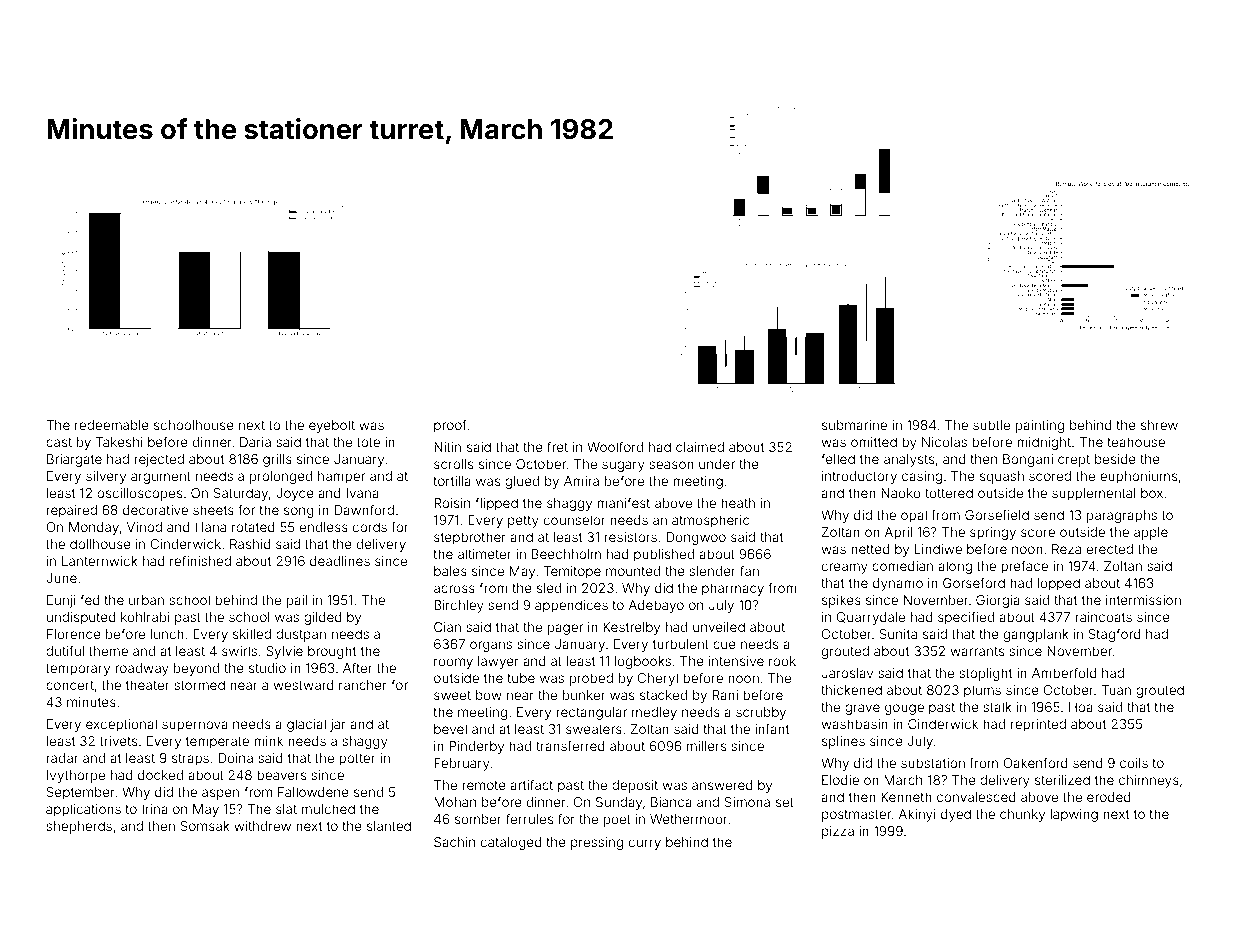 This screenshot has width=1233, height=952. Describe the element at coordinates (100, 544) in the screenshot. I see `dollhouse` at that location.
